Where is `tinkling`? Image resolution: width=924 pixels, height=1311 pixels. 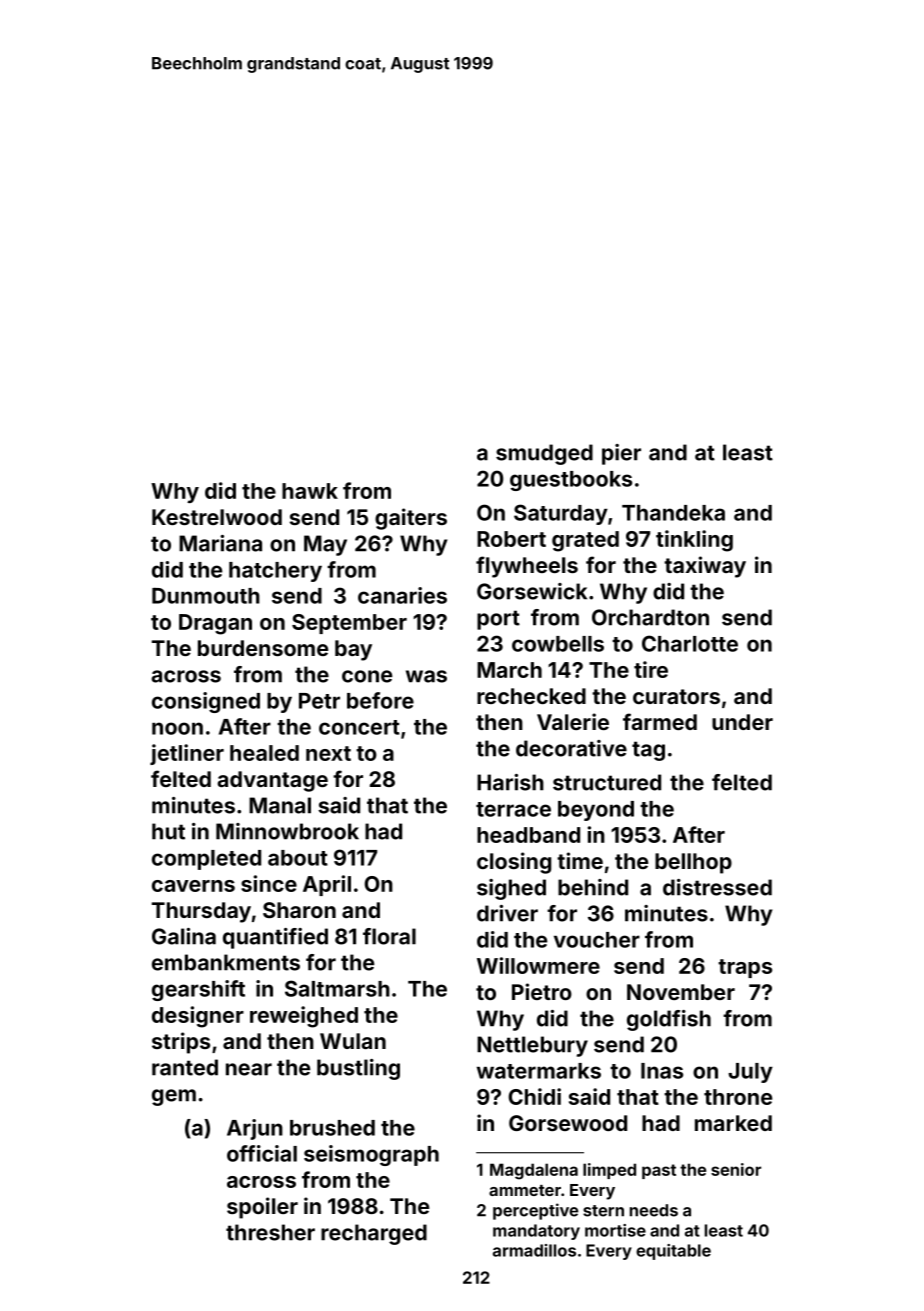
tinkling is located at coordinates (694, 541).
